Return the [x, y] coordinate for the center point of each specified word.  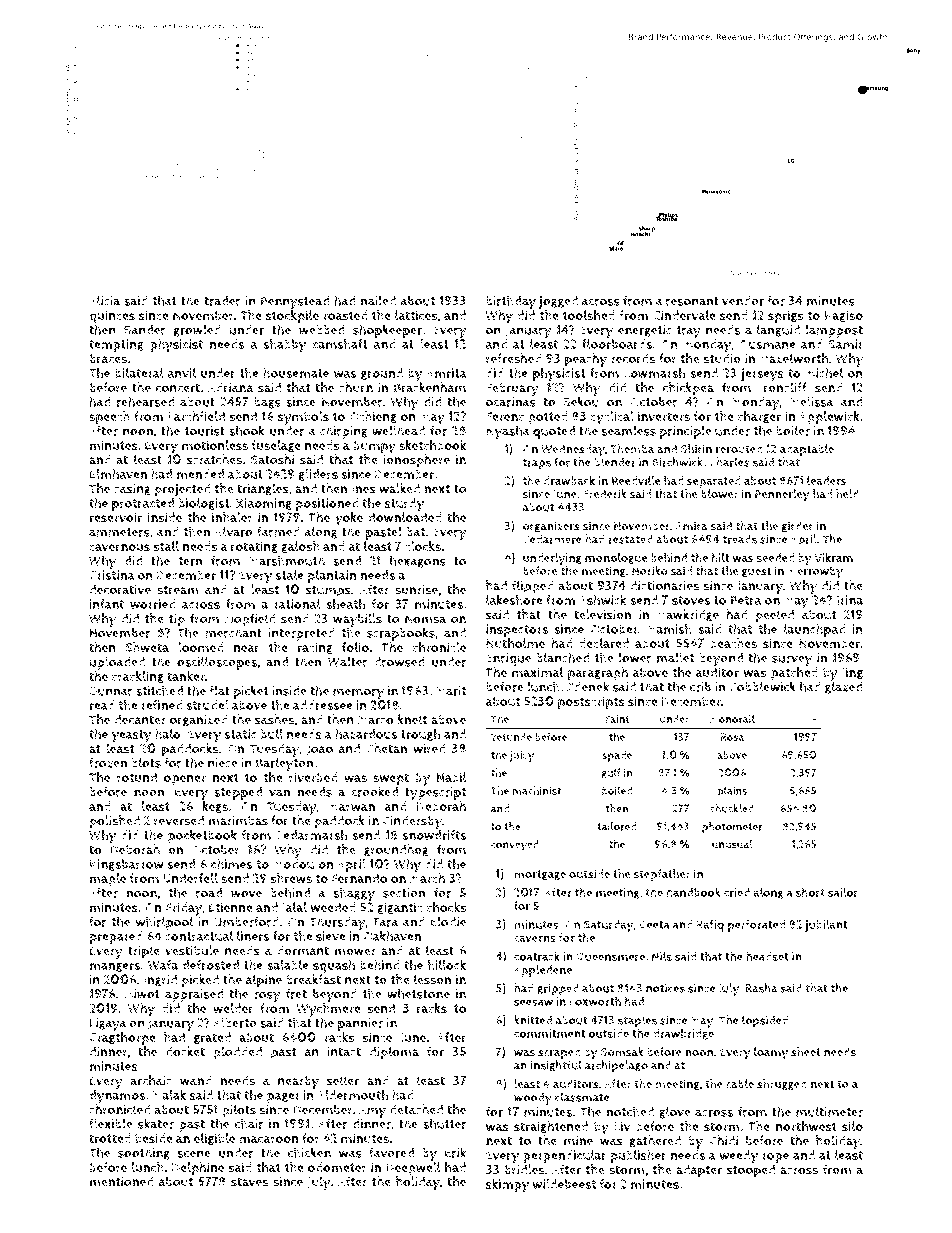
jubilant [826, 925]
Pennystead [295, 302]
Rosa [732, 737]
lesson [432, 979]
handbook [693, 892]
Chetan [386, 748]
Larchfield [196, 416]
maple [108, 880]
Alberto [235, 1022]
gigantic [400, 908]
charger [759, 417]
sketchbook [432, 445]
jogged [558, 302]
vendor [743, 301]
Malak [169, 1095]
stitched [159, 690]
